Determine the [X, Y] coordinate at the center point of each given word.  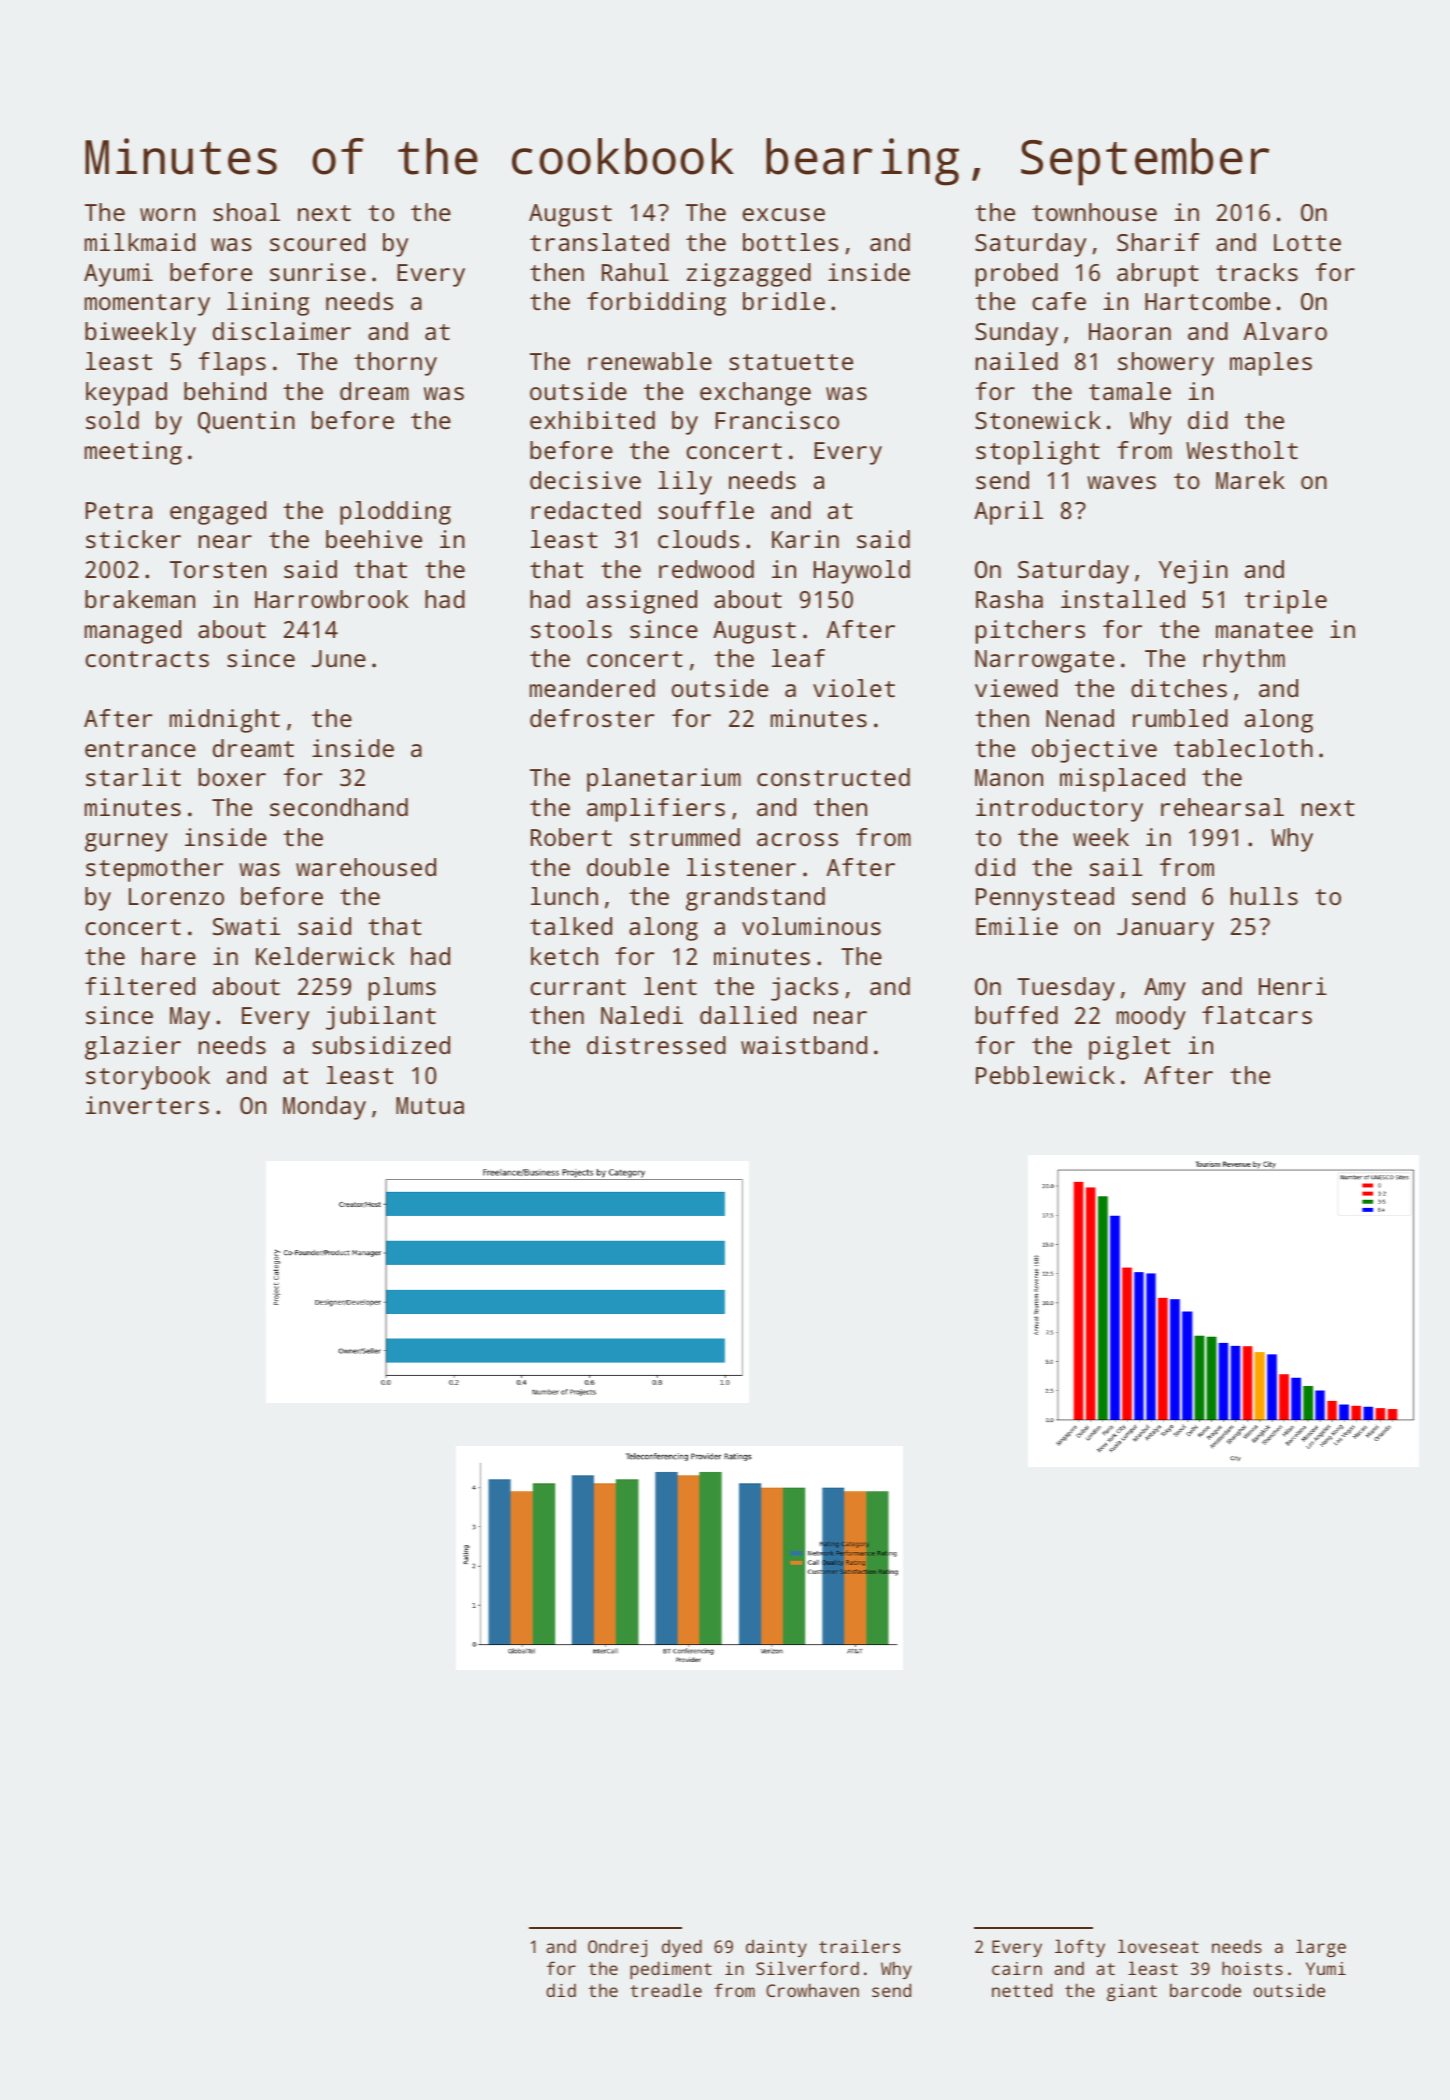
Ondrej [617, 1948]
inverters [147, 1105]
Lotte [1307, 242]
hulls [1264, 896]
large [1321, 1948]
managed [133, 632]
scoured [317, 242]
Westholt [1242, 450]
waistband [804, 1045]
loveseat [1158, 1946]
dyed [682, 1948]
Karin [805, 539]
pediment [671, 1970]
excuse [784, 214]
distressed [656, 1045]
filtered [140, 986]
